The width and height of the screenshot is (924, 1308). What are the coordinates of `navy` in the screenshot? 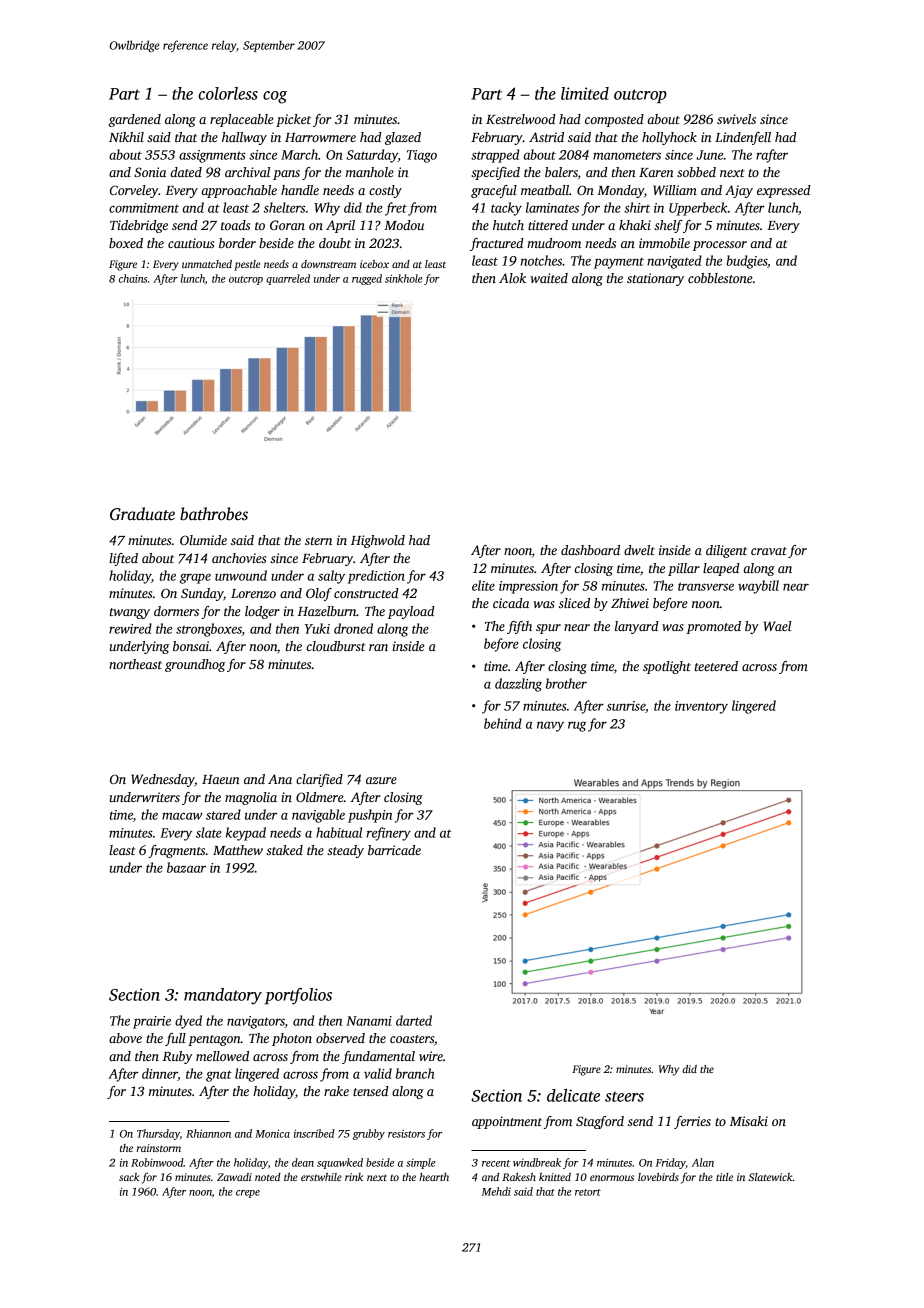 It's located at (550, 726).
